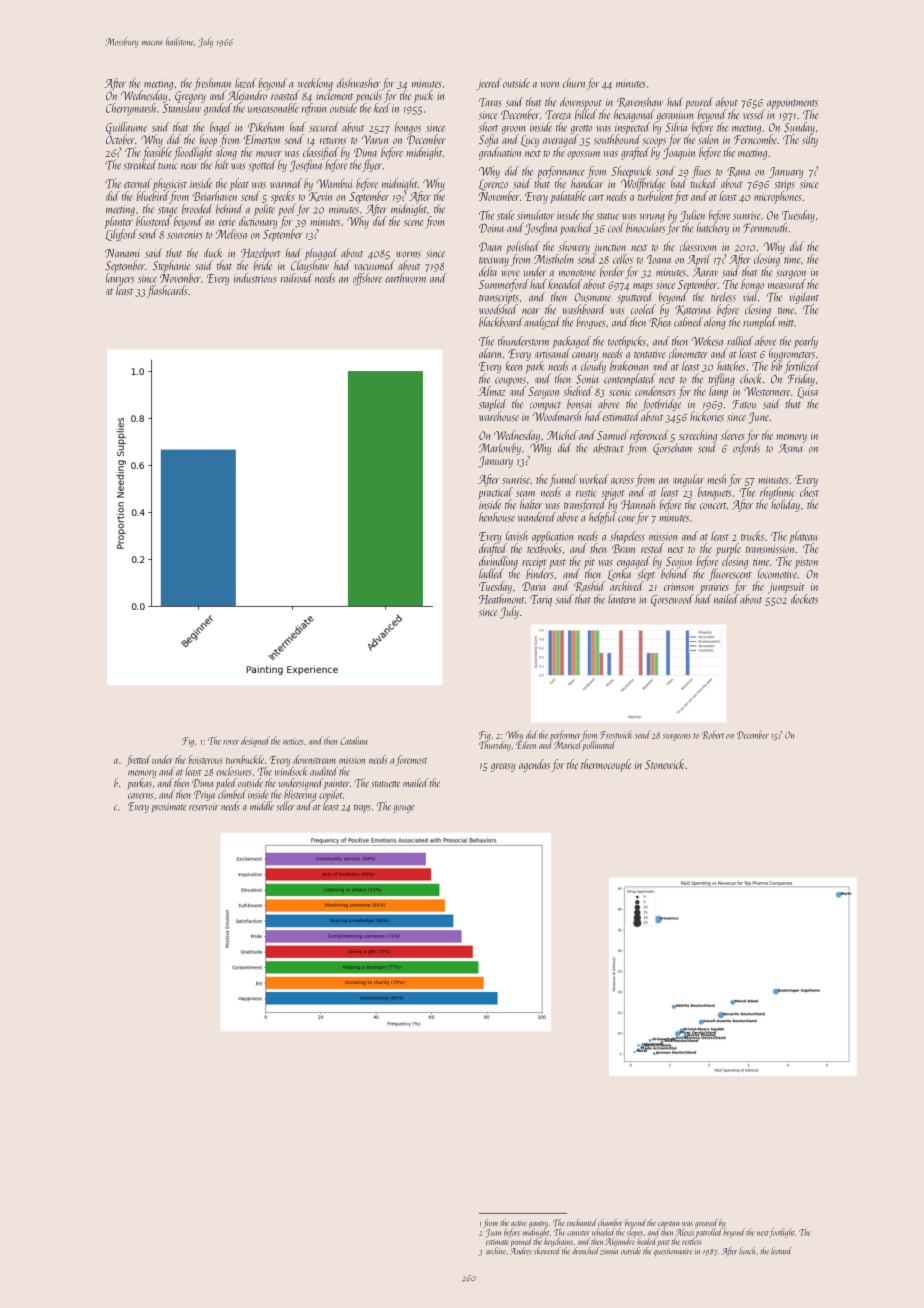 The width and height of the screenshot is (924, 1308). I want to click on vessel, so click(754, 114).
